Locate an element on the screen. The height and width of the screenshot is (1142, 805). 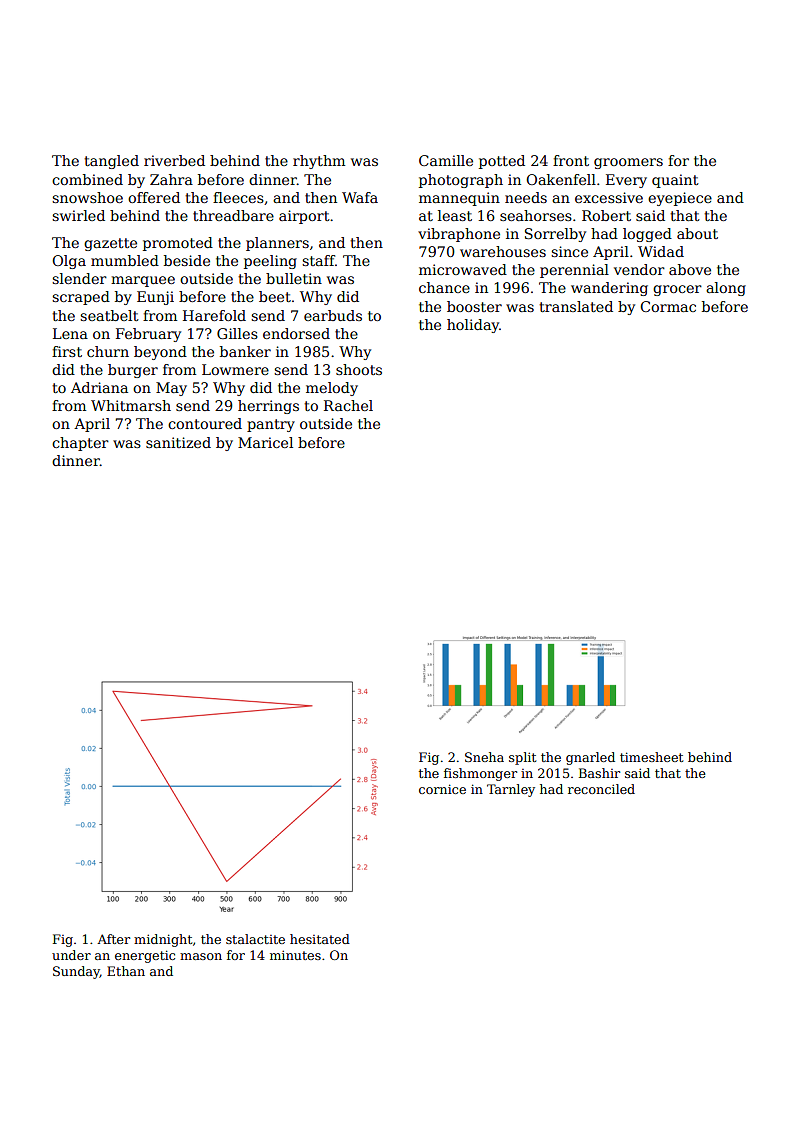
sanitized is located at coordinates (178, 442).
